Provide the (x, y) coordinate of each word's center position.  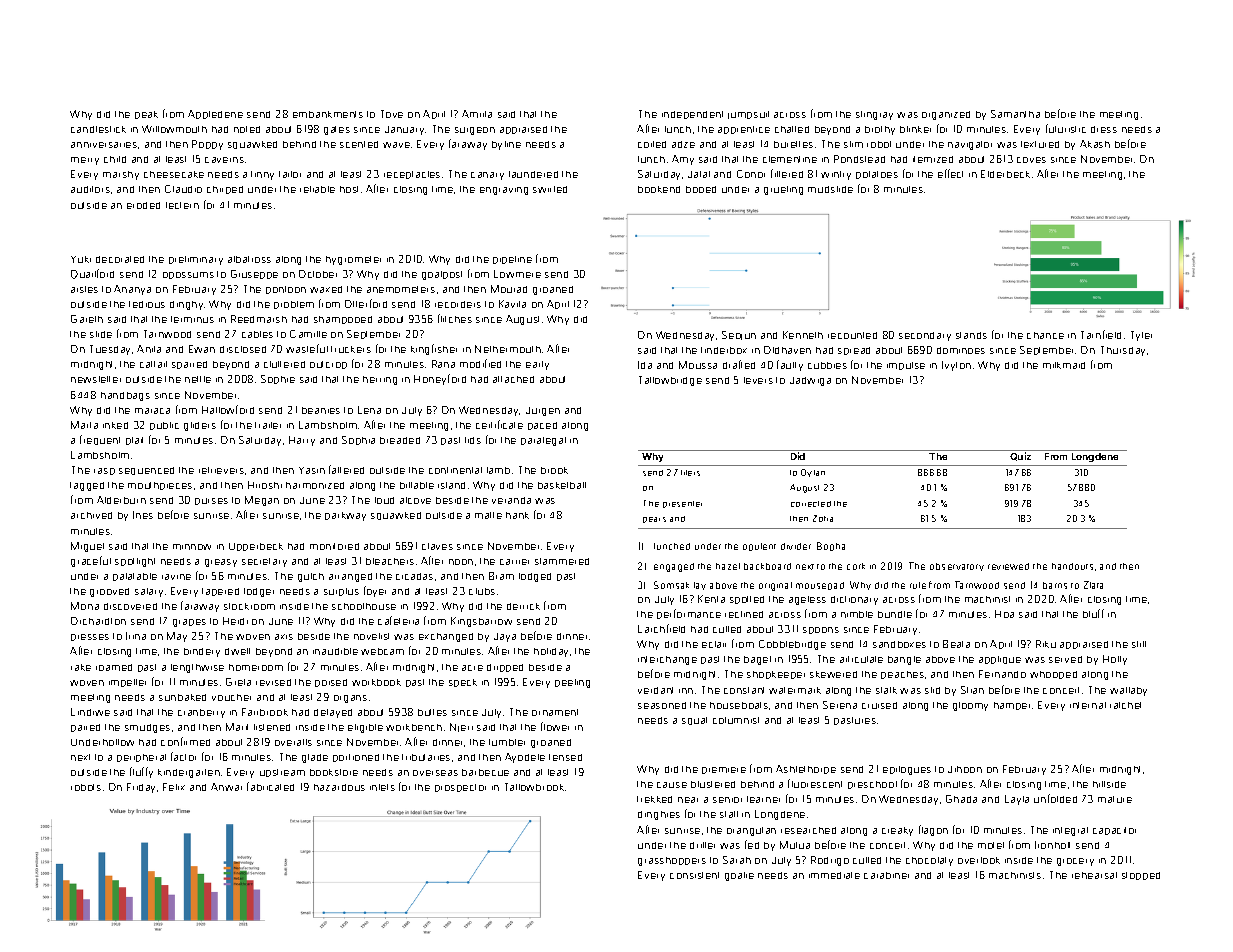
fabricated (270, 786)
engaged (674, 567)
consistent (694, 875)
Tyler (1141, 336)
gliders (200, 426)
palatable (135, 577)
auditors (90, 189)
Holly (1115, 660)
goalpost (442, 275)
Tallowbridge (670, 381)
